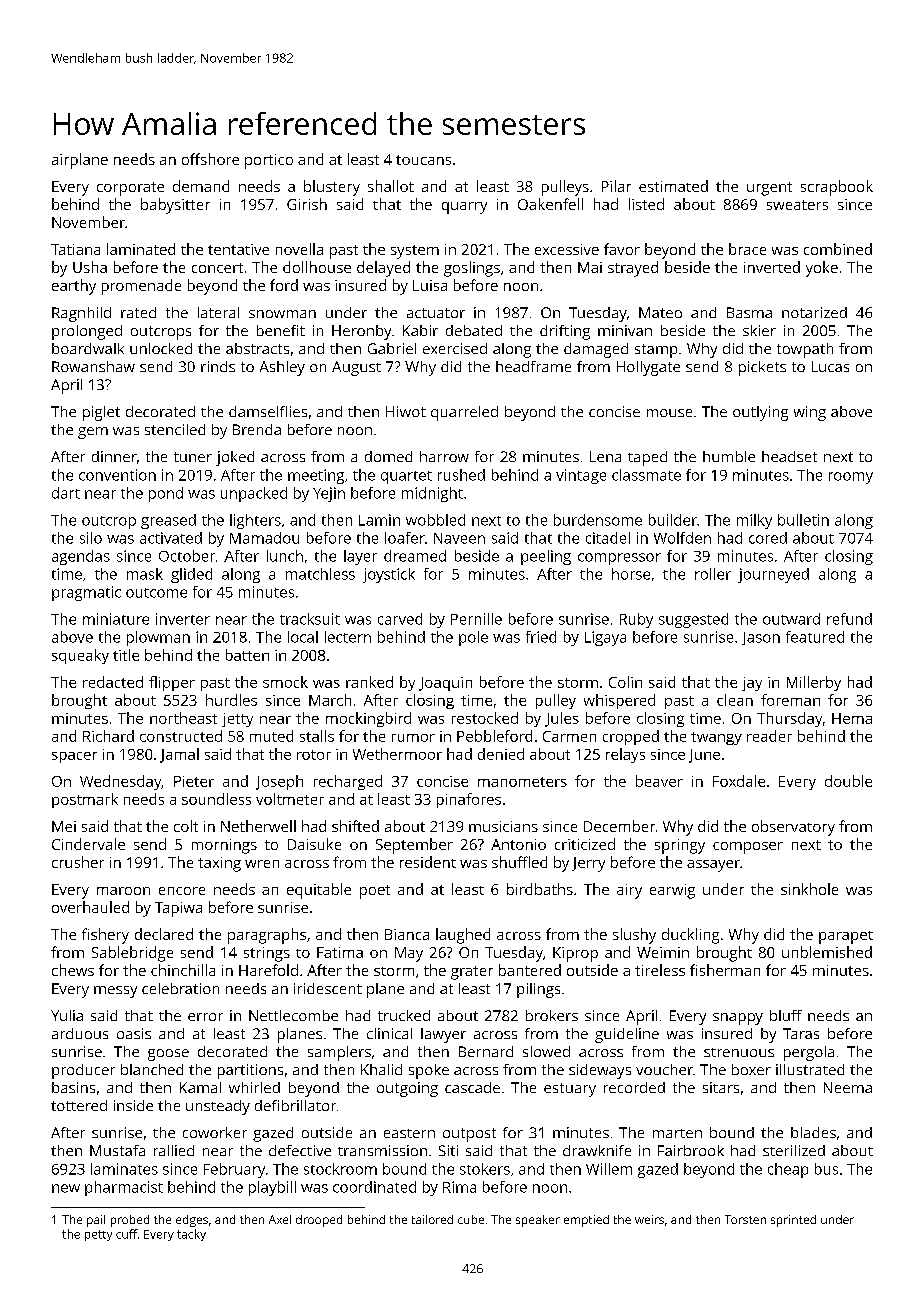 The image size is (924, 1308). I want to click on system, so click(415, 252).
